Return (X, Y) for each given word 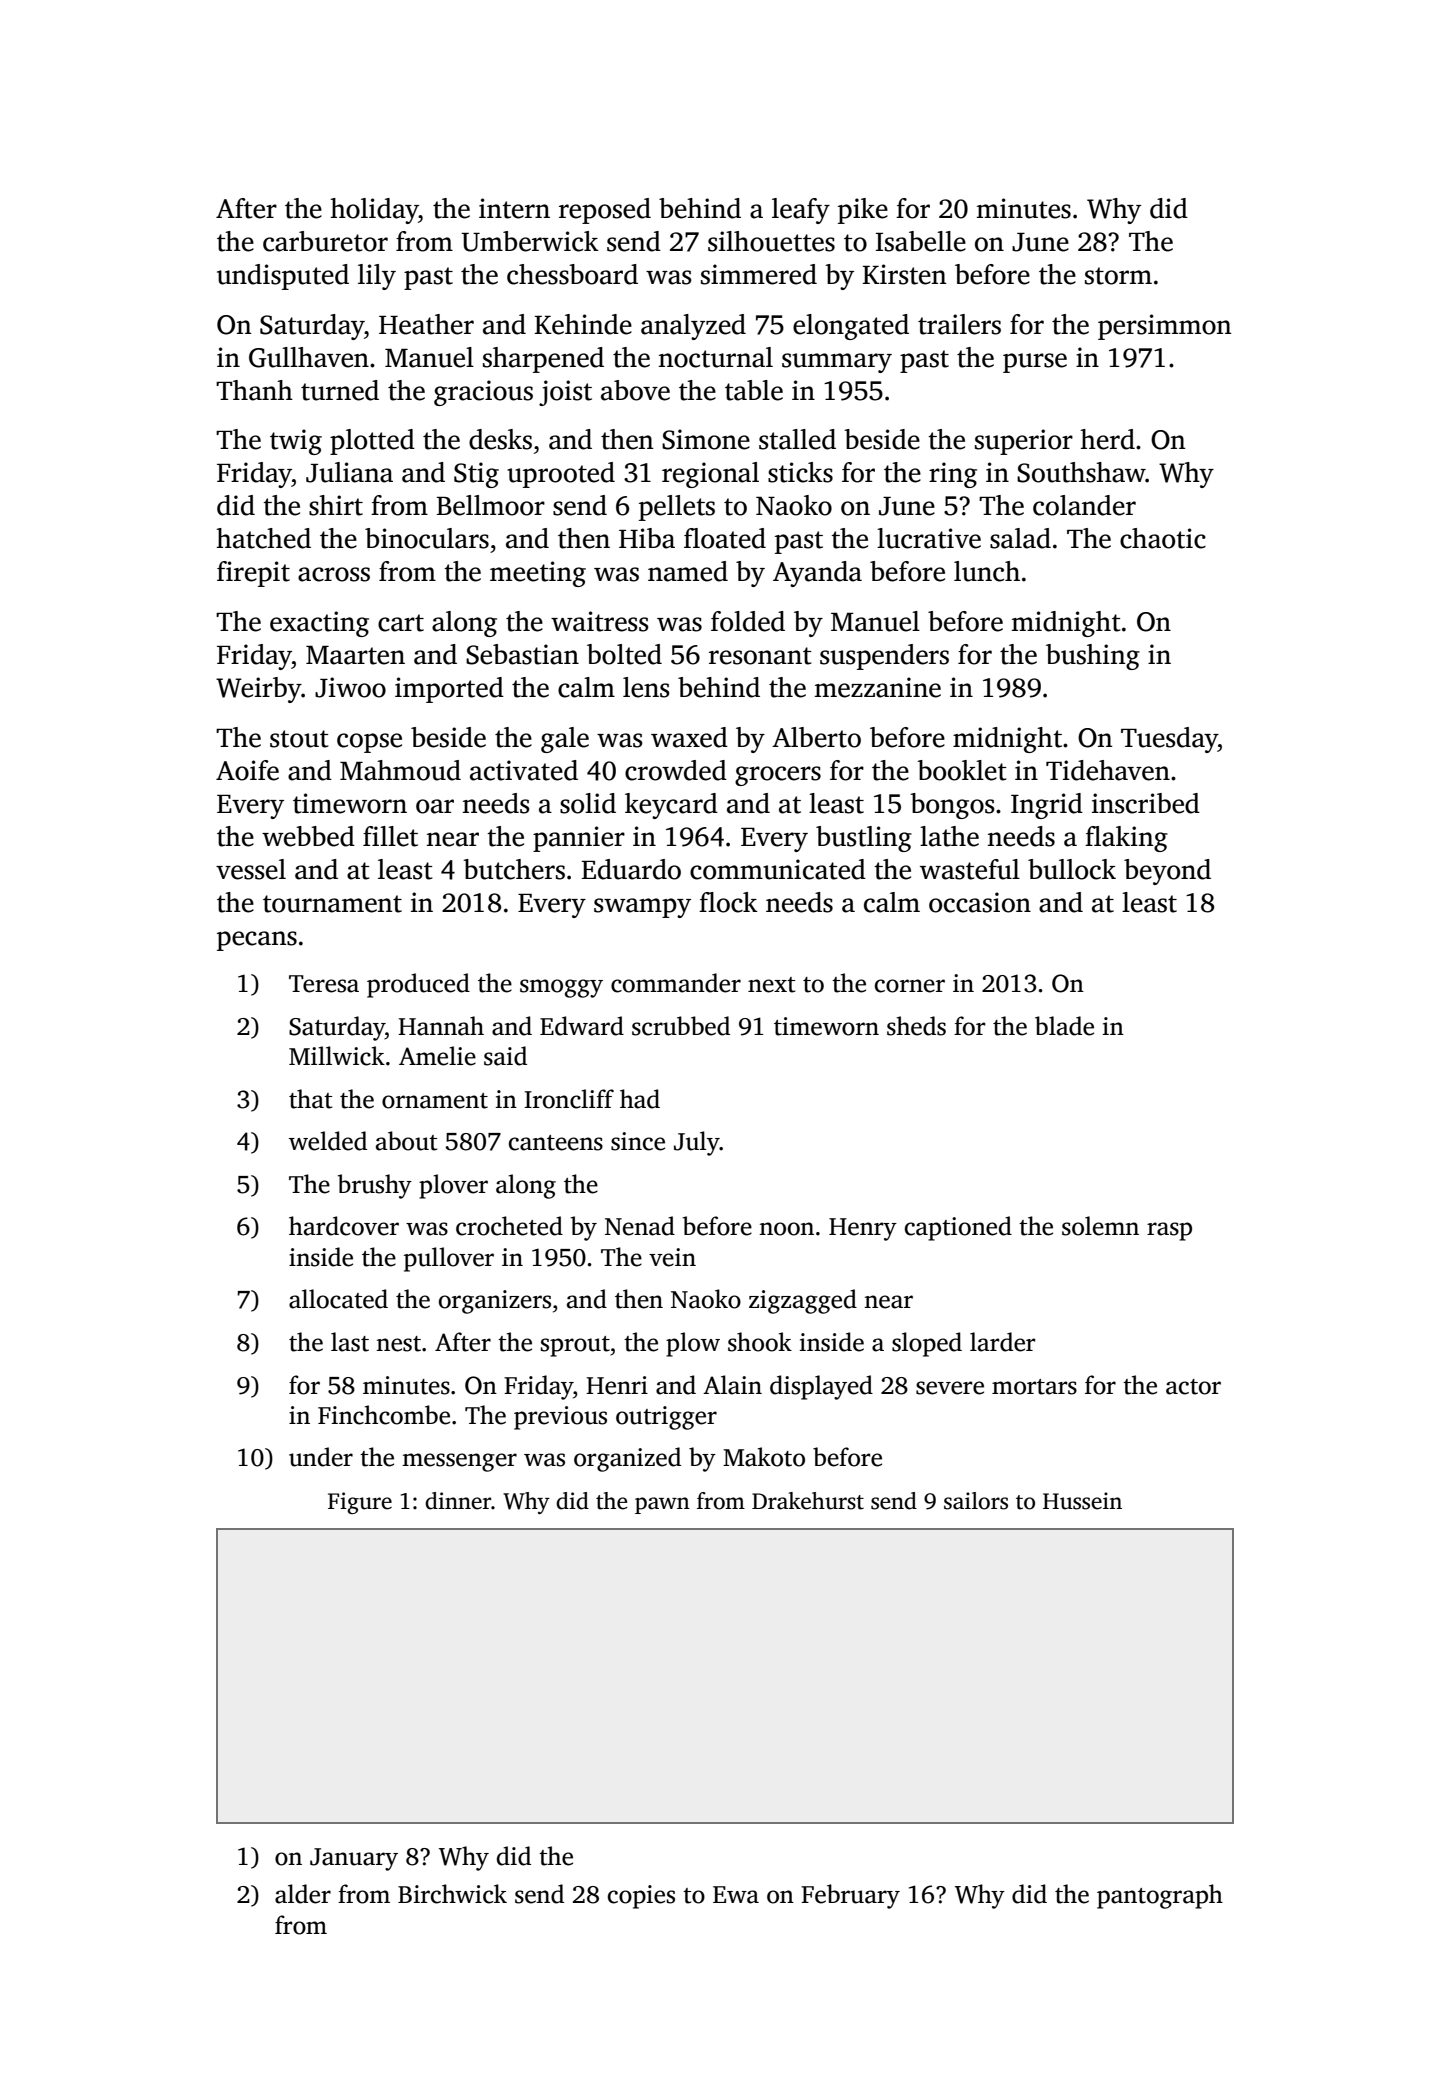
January (354, 1859)
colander (1084, 505)
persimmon (1164, 327)
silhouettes (771, 241)
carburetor (325, 241)
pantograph (1160, 1896)
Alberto (816, 737)
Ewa (736, 1895)
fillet (390, 836)
